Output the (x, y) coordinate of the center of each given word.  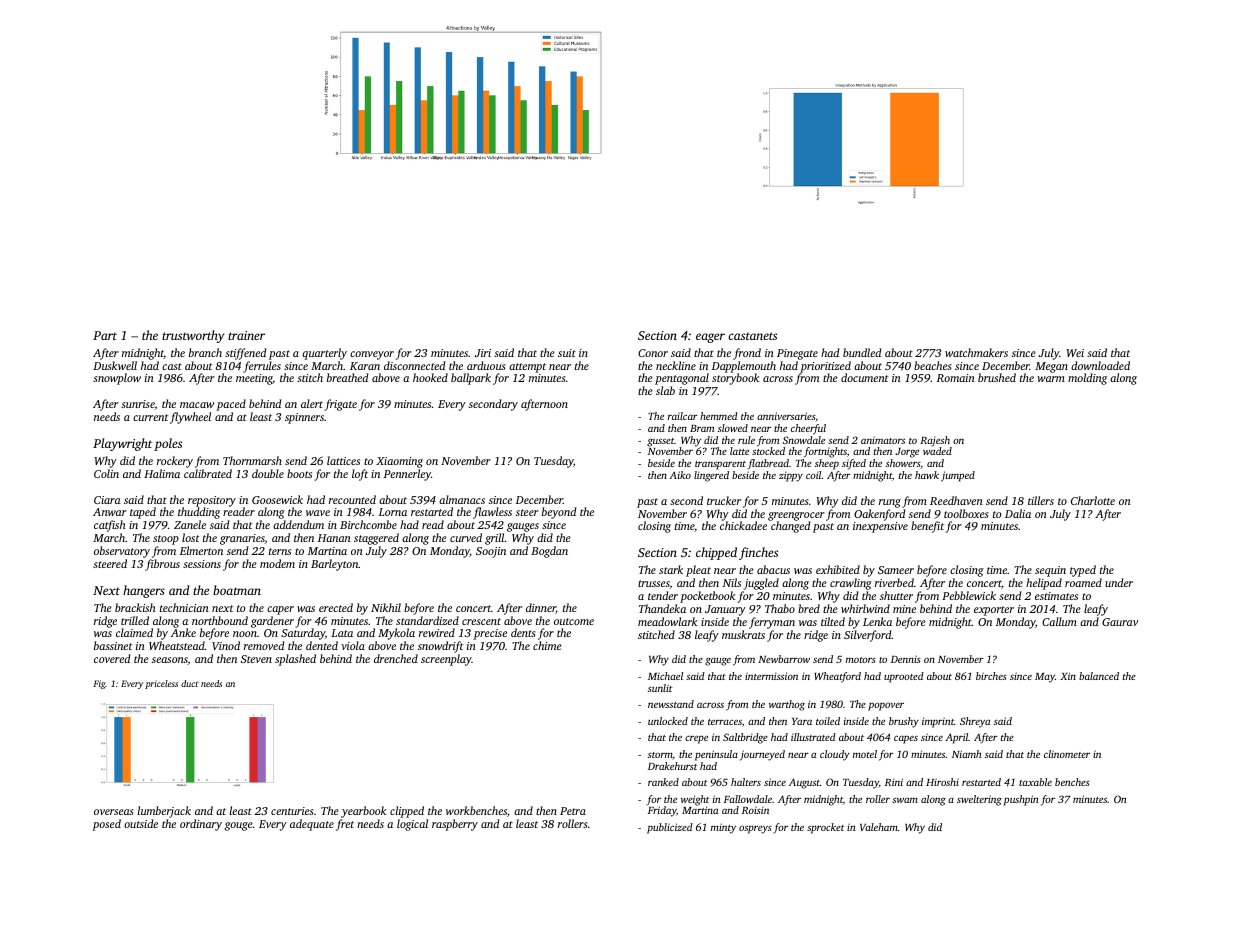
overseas (114, 812)
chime (547, 645)
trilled (135, 620)
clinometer (1067, 754)
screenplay (446, 660)
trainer (246, 335)
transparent (720, 465)
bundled (862, 352)
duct (189, 683)
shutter (896, 595)
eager (710, 338)
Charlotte (1093, 500)
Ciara (107, 500)
